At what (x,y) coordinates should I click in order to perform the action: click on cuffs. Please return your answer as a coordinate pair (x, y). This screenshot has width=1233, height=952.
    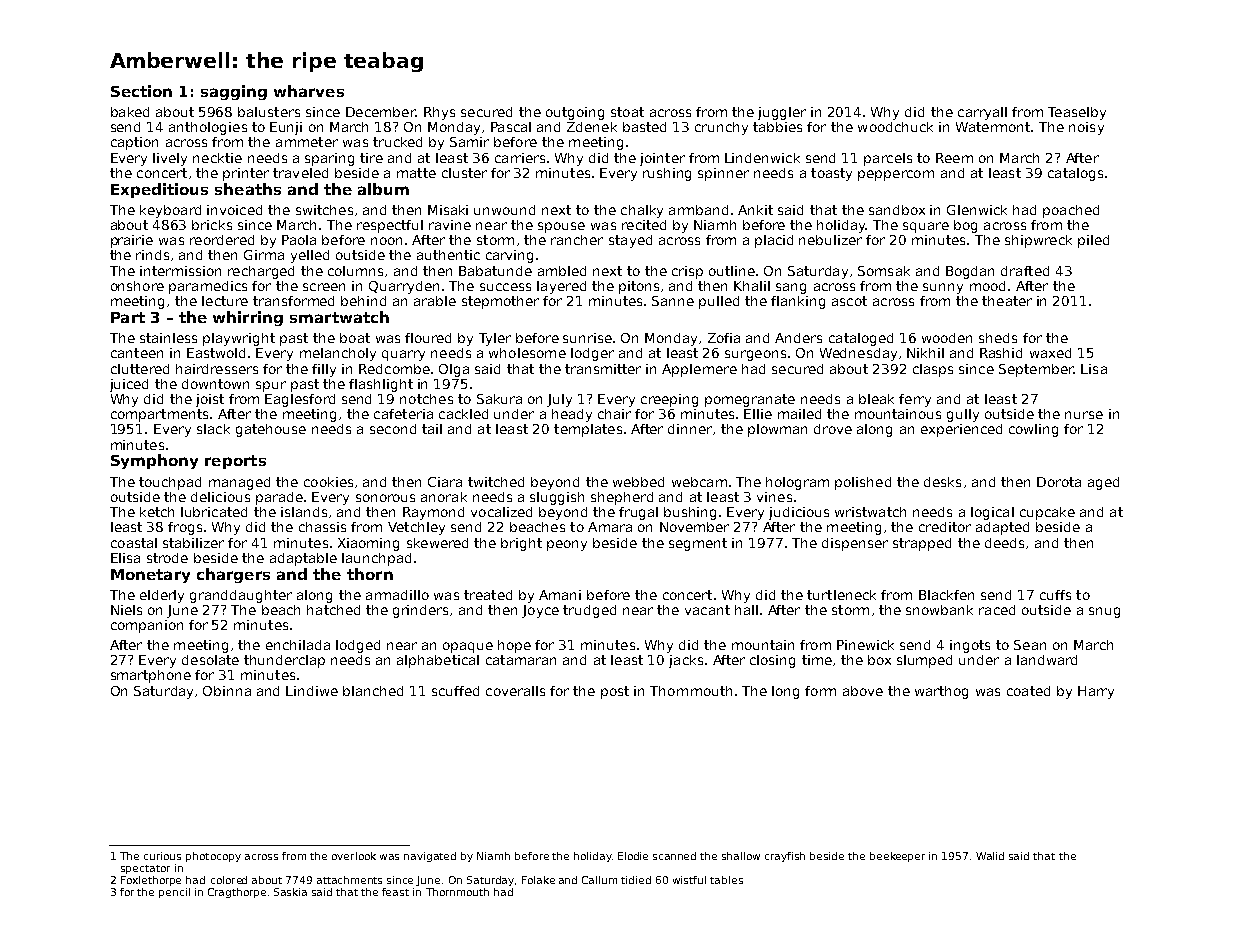
    Looking at the image, I should click on (1055, 595).
